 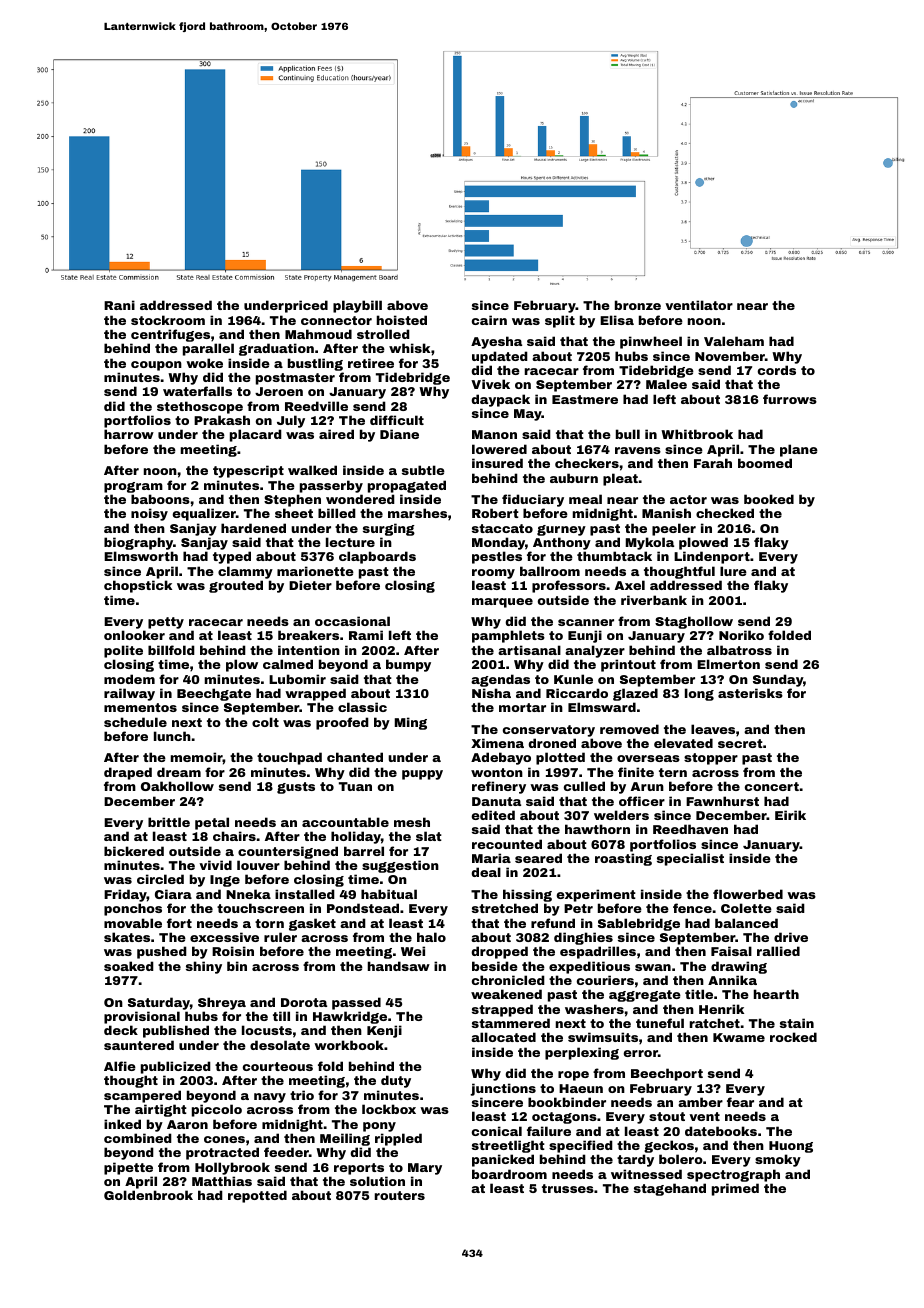 What do you see at coordinates (778, 951) in the screenshot?
I see `rallied` at bounding box center [778, 951].
